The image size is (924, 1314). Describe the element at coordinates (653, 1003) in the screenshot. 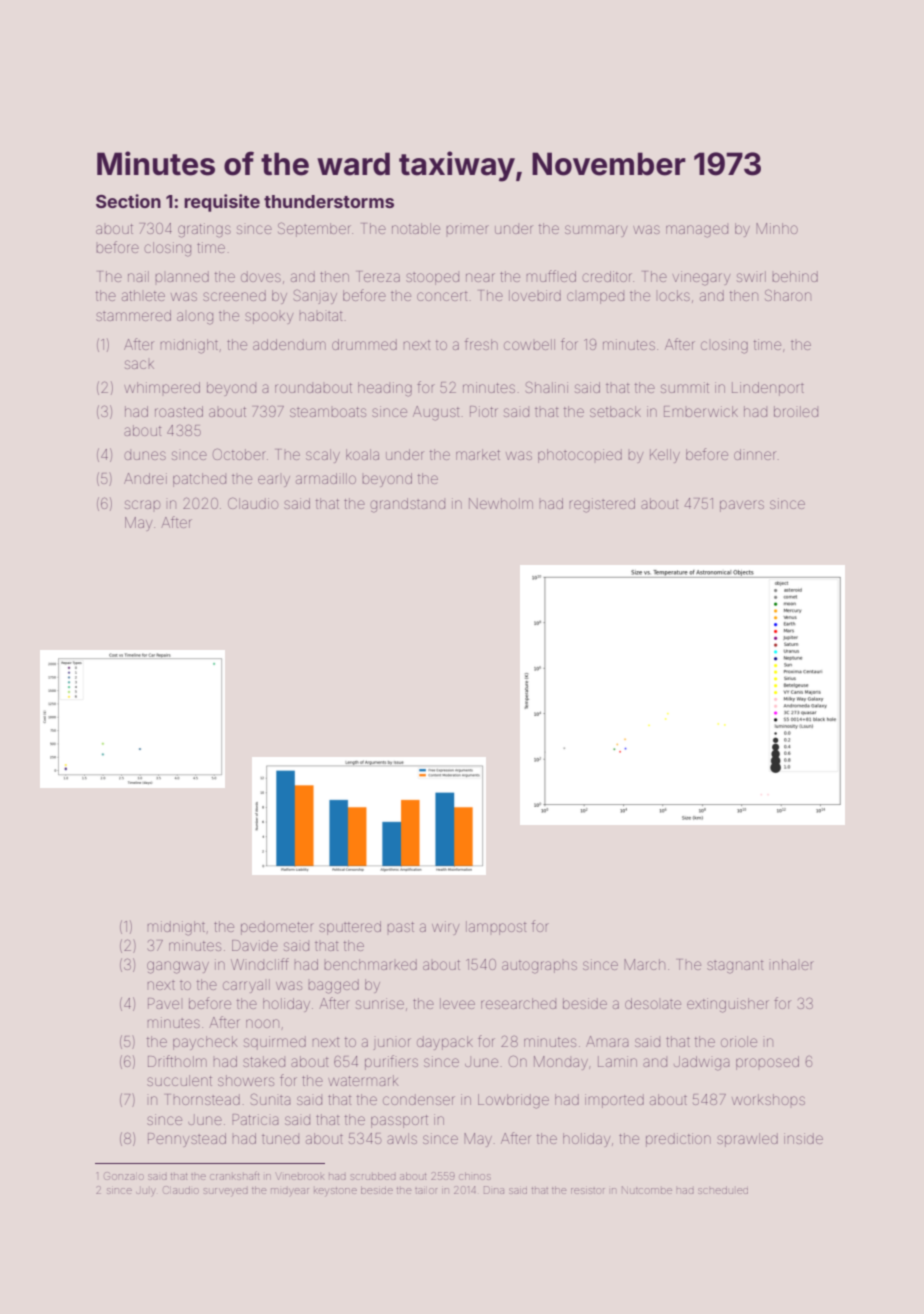

I see `desolate` at that location.
